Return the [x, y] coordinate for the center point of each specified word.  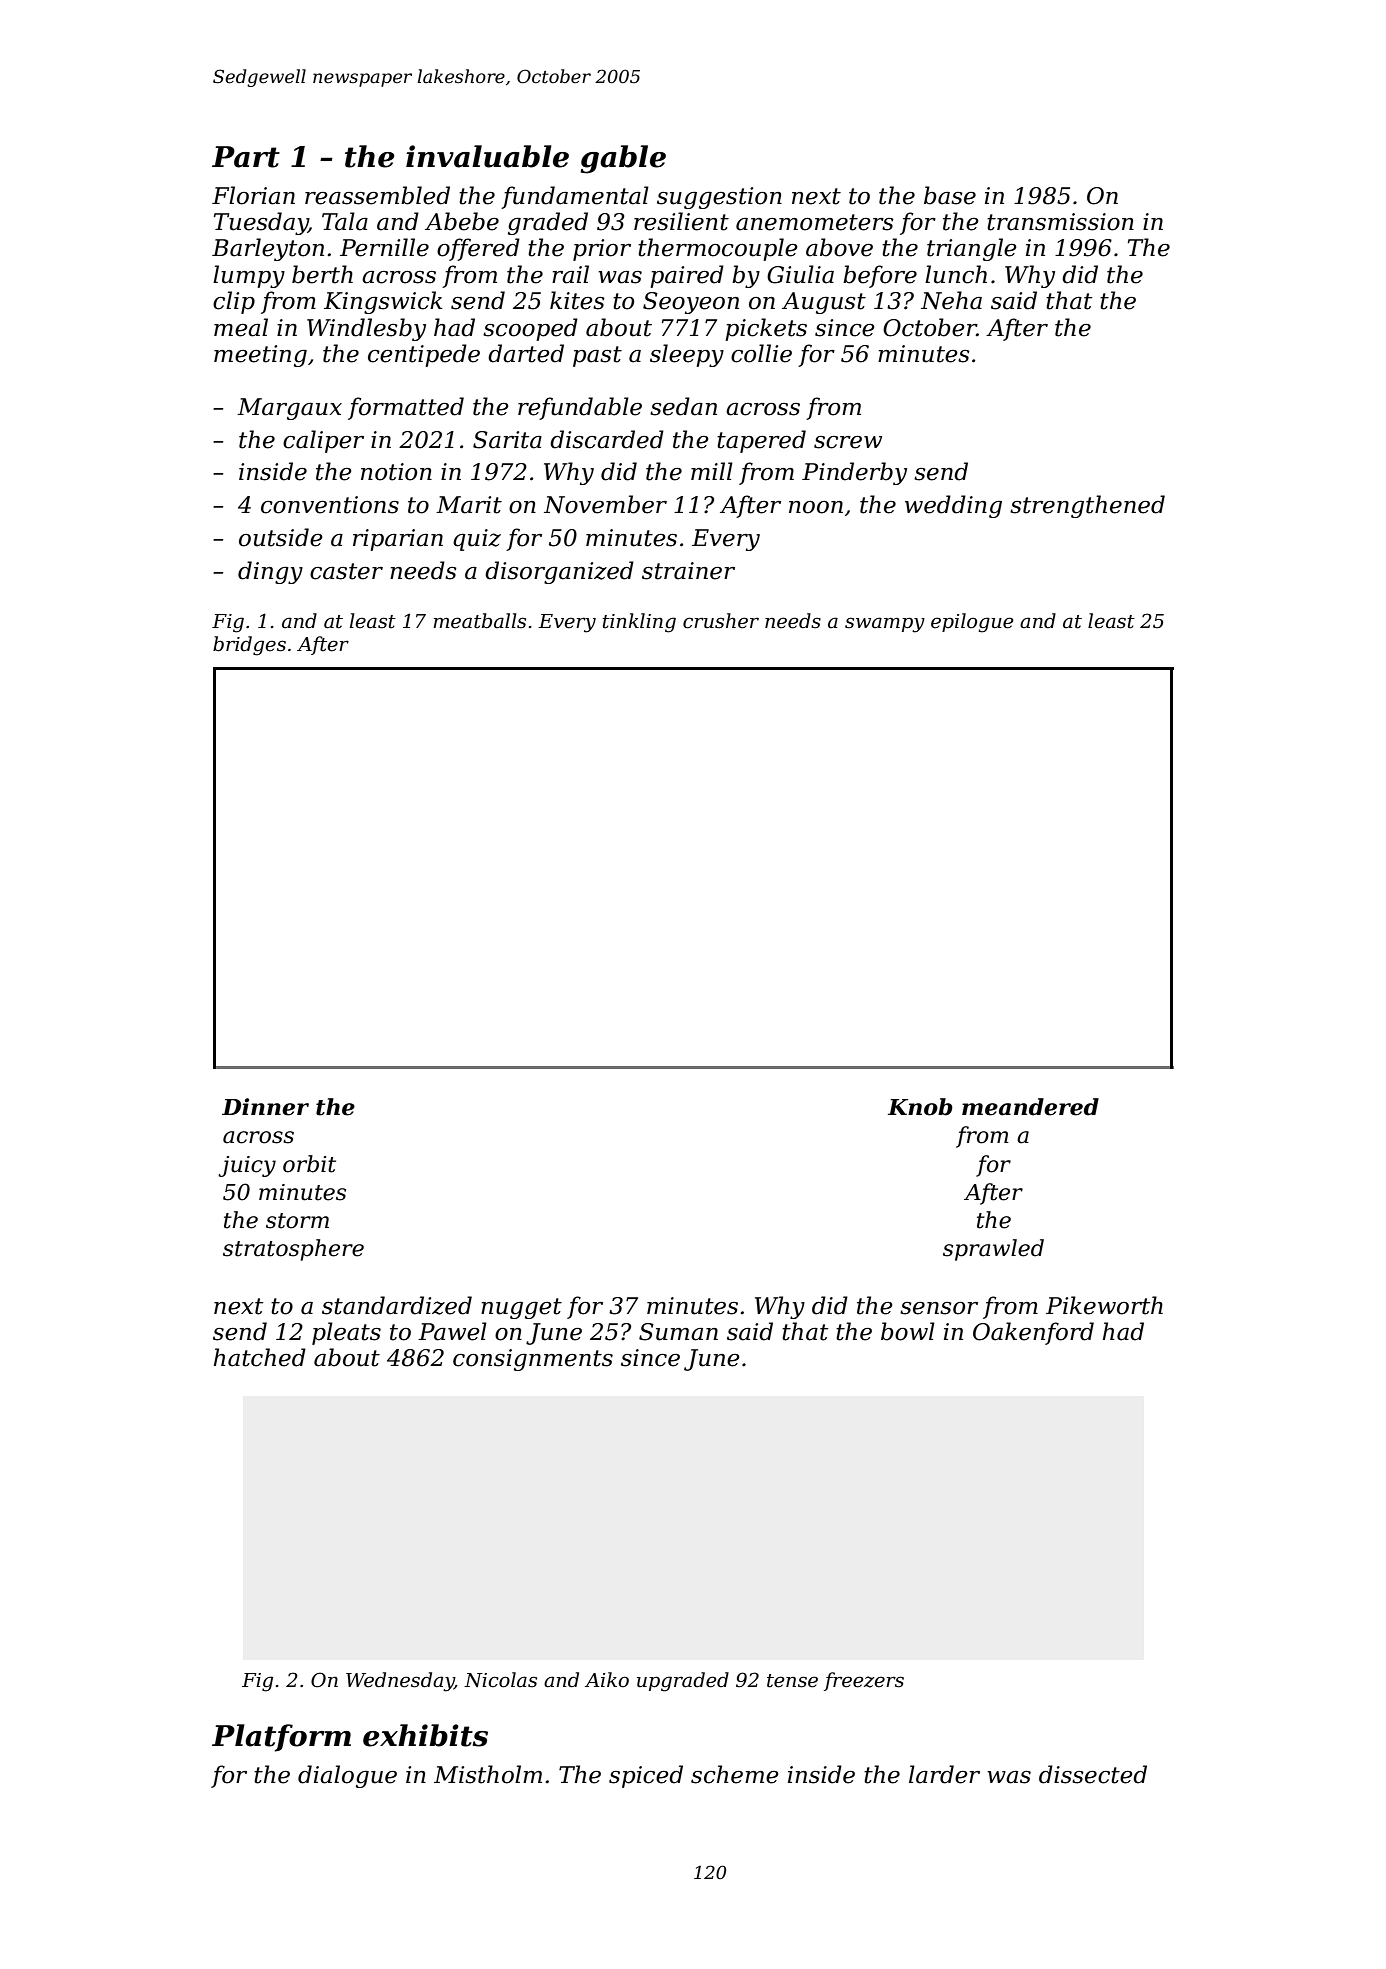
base [950, 195]
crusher [721, 621]
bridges [249, 646]
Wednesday [400, 1682]
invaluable [487, 156]
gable [623, 159]
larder [944, 1774]
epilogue [972, 623]
